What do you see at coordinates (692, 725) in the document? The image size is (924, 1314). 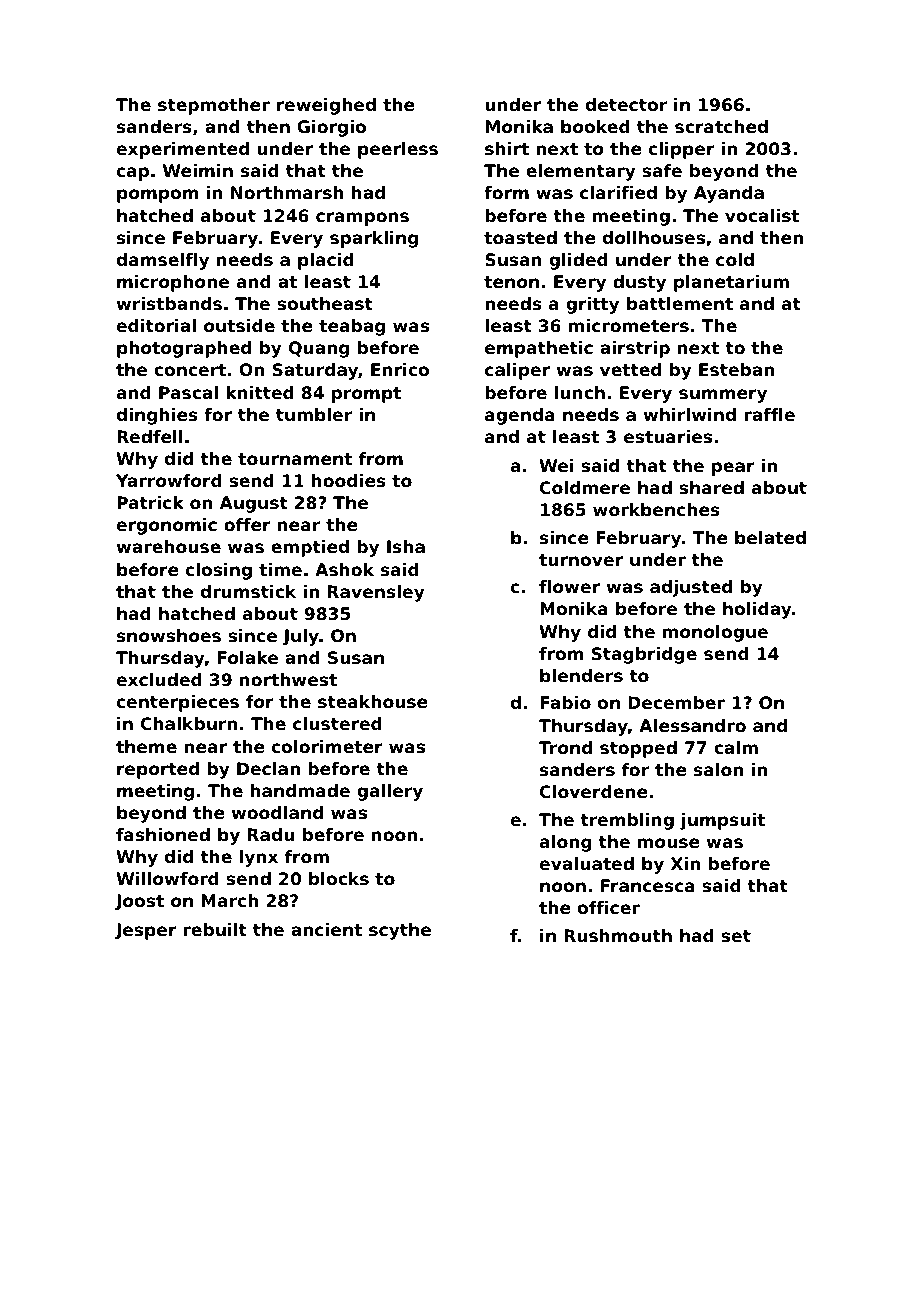 I see `Alessandro` at bounding box center [692, 725].
